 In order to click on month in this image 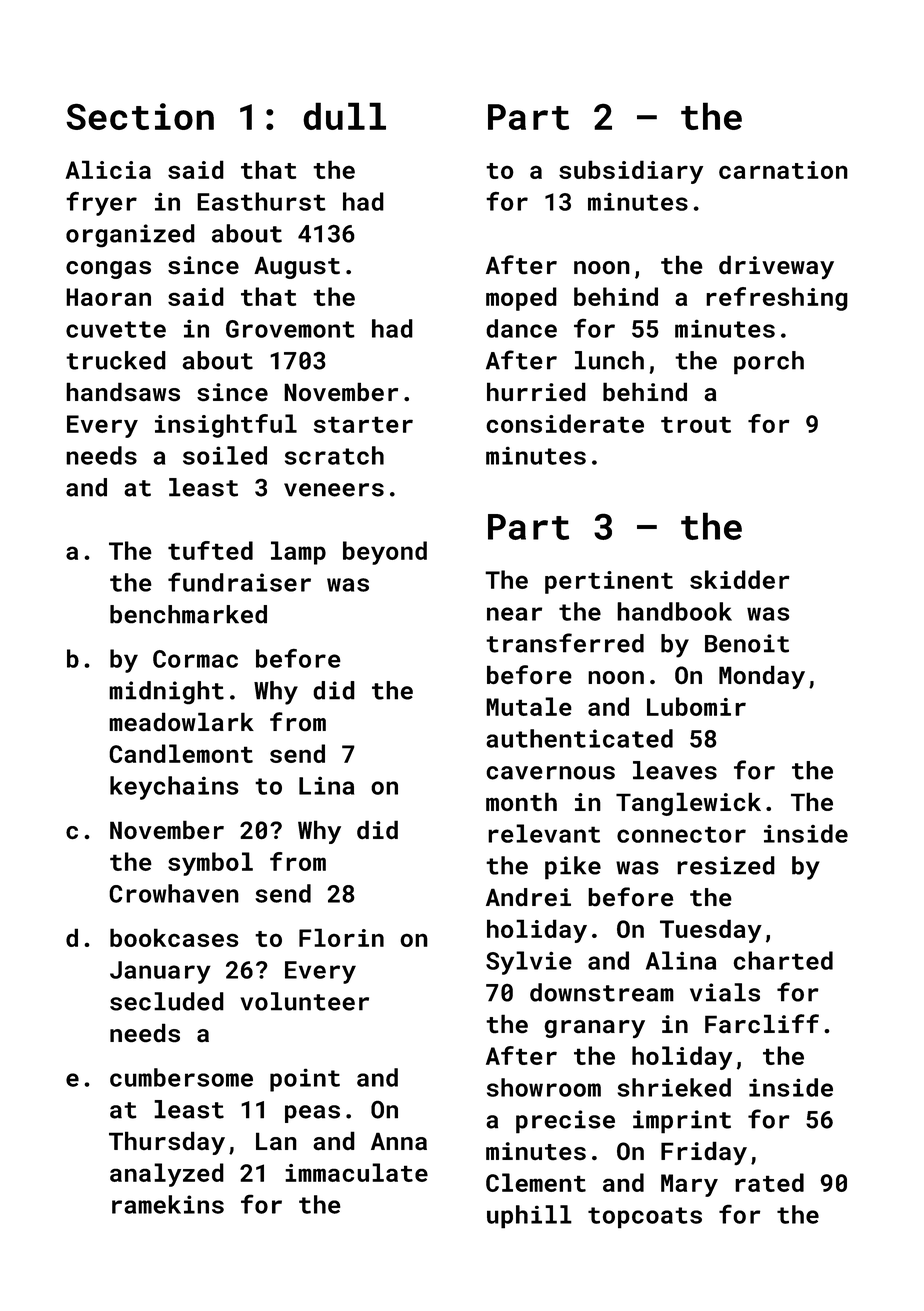, I will do `click(521, 801)`.
